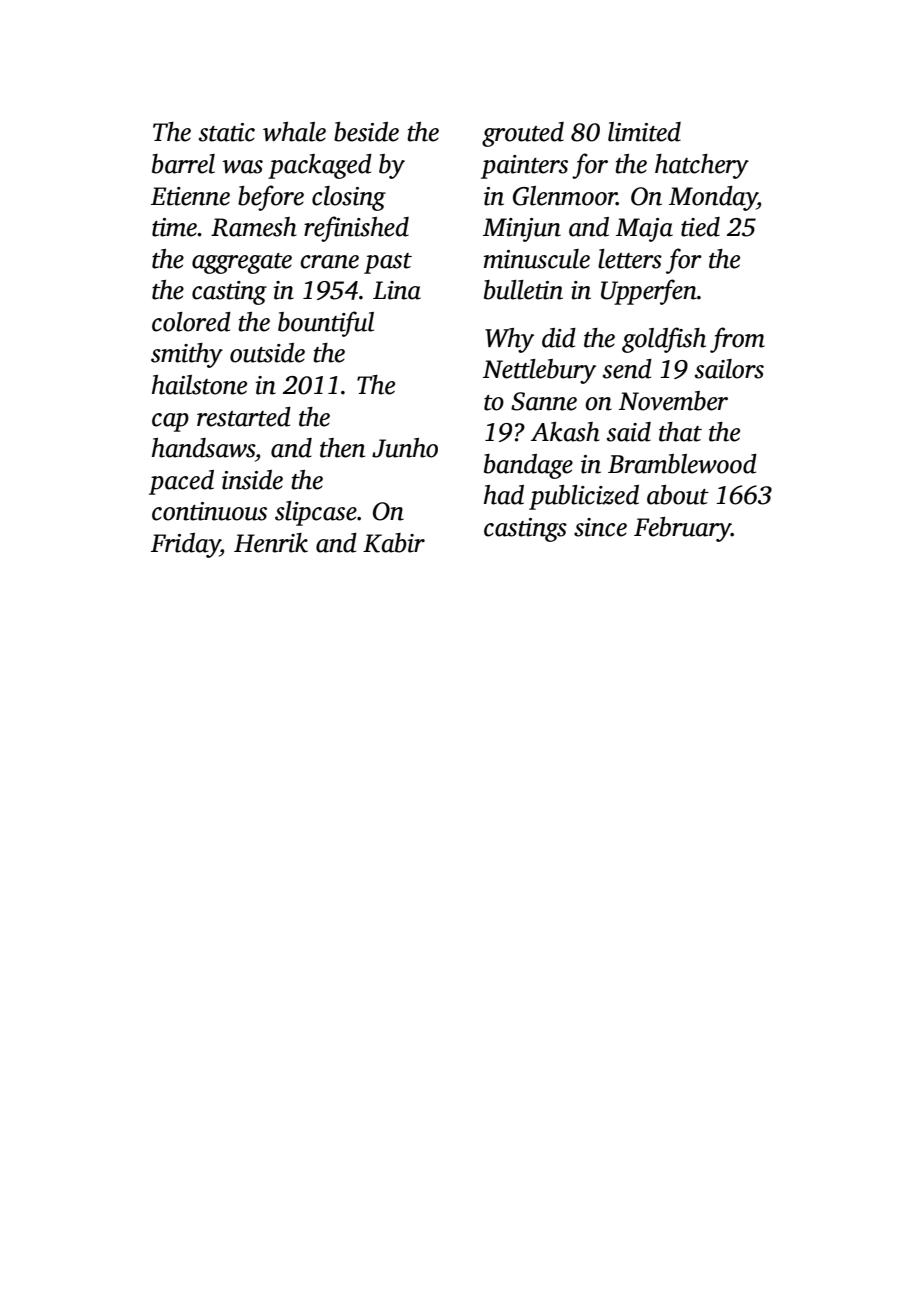 This screenshot has width=924, height=1311. I want to click on limited, so click(644, 132).
